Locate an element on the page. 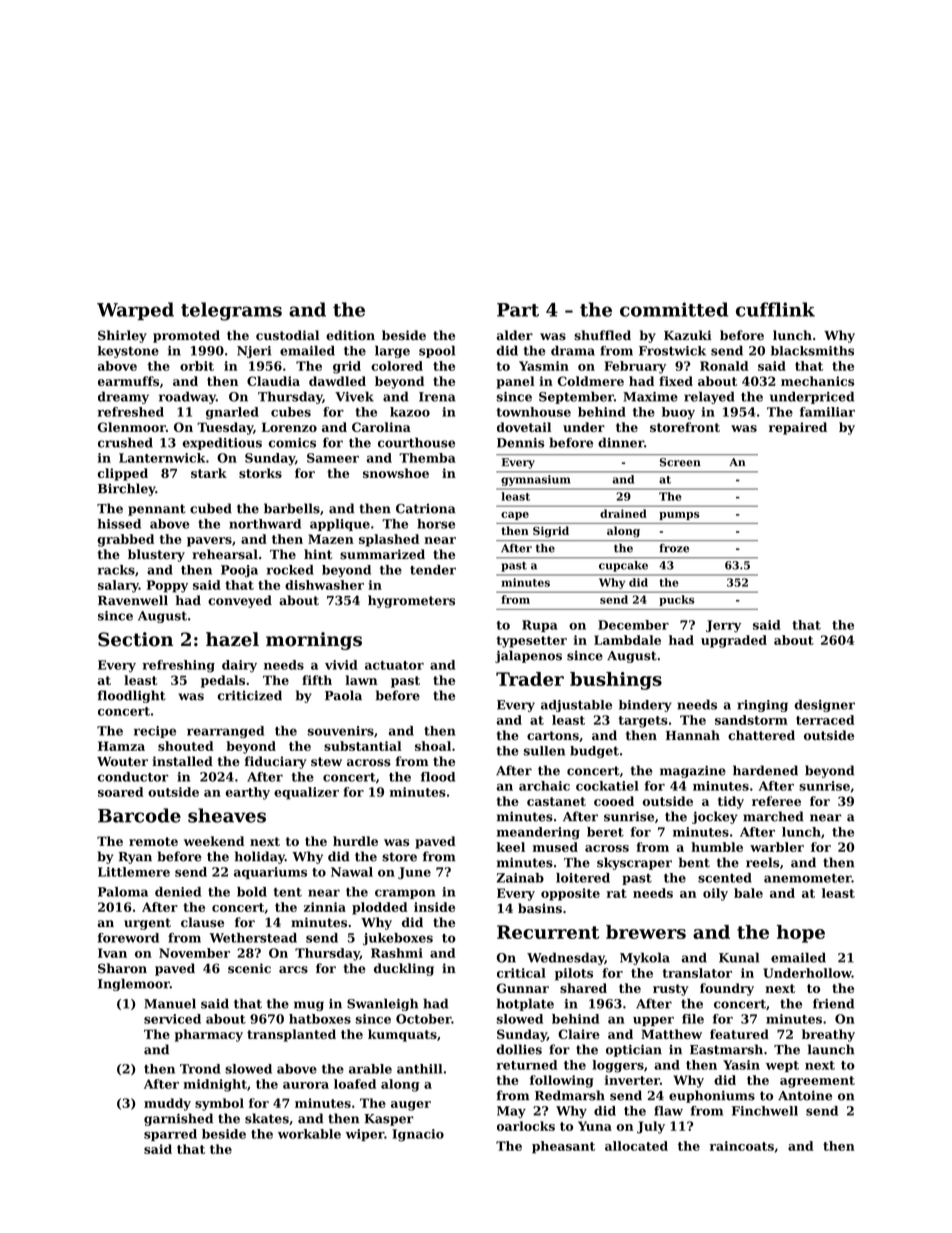 This page has width=952, height=1233. dreamy is located at coordinates (123, 397).
